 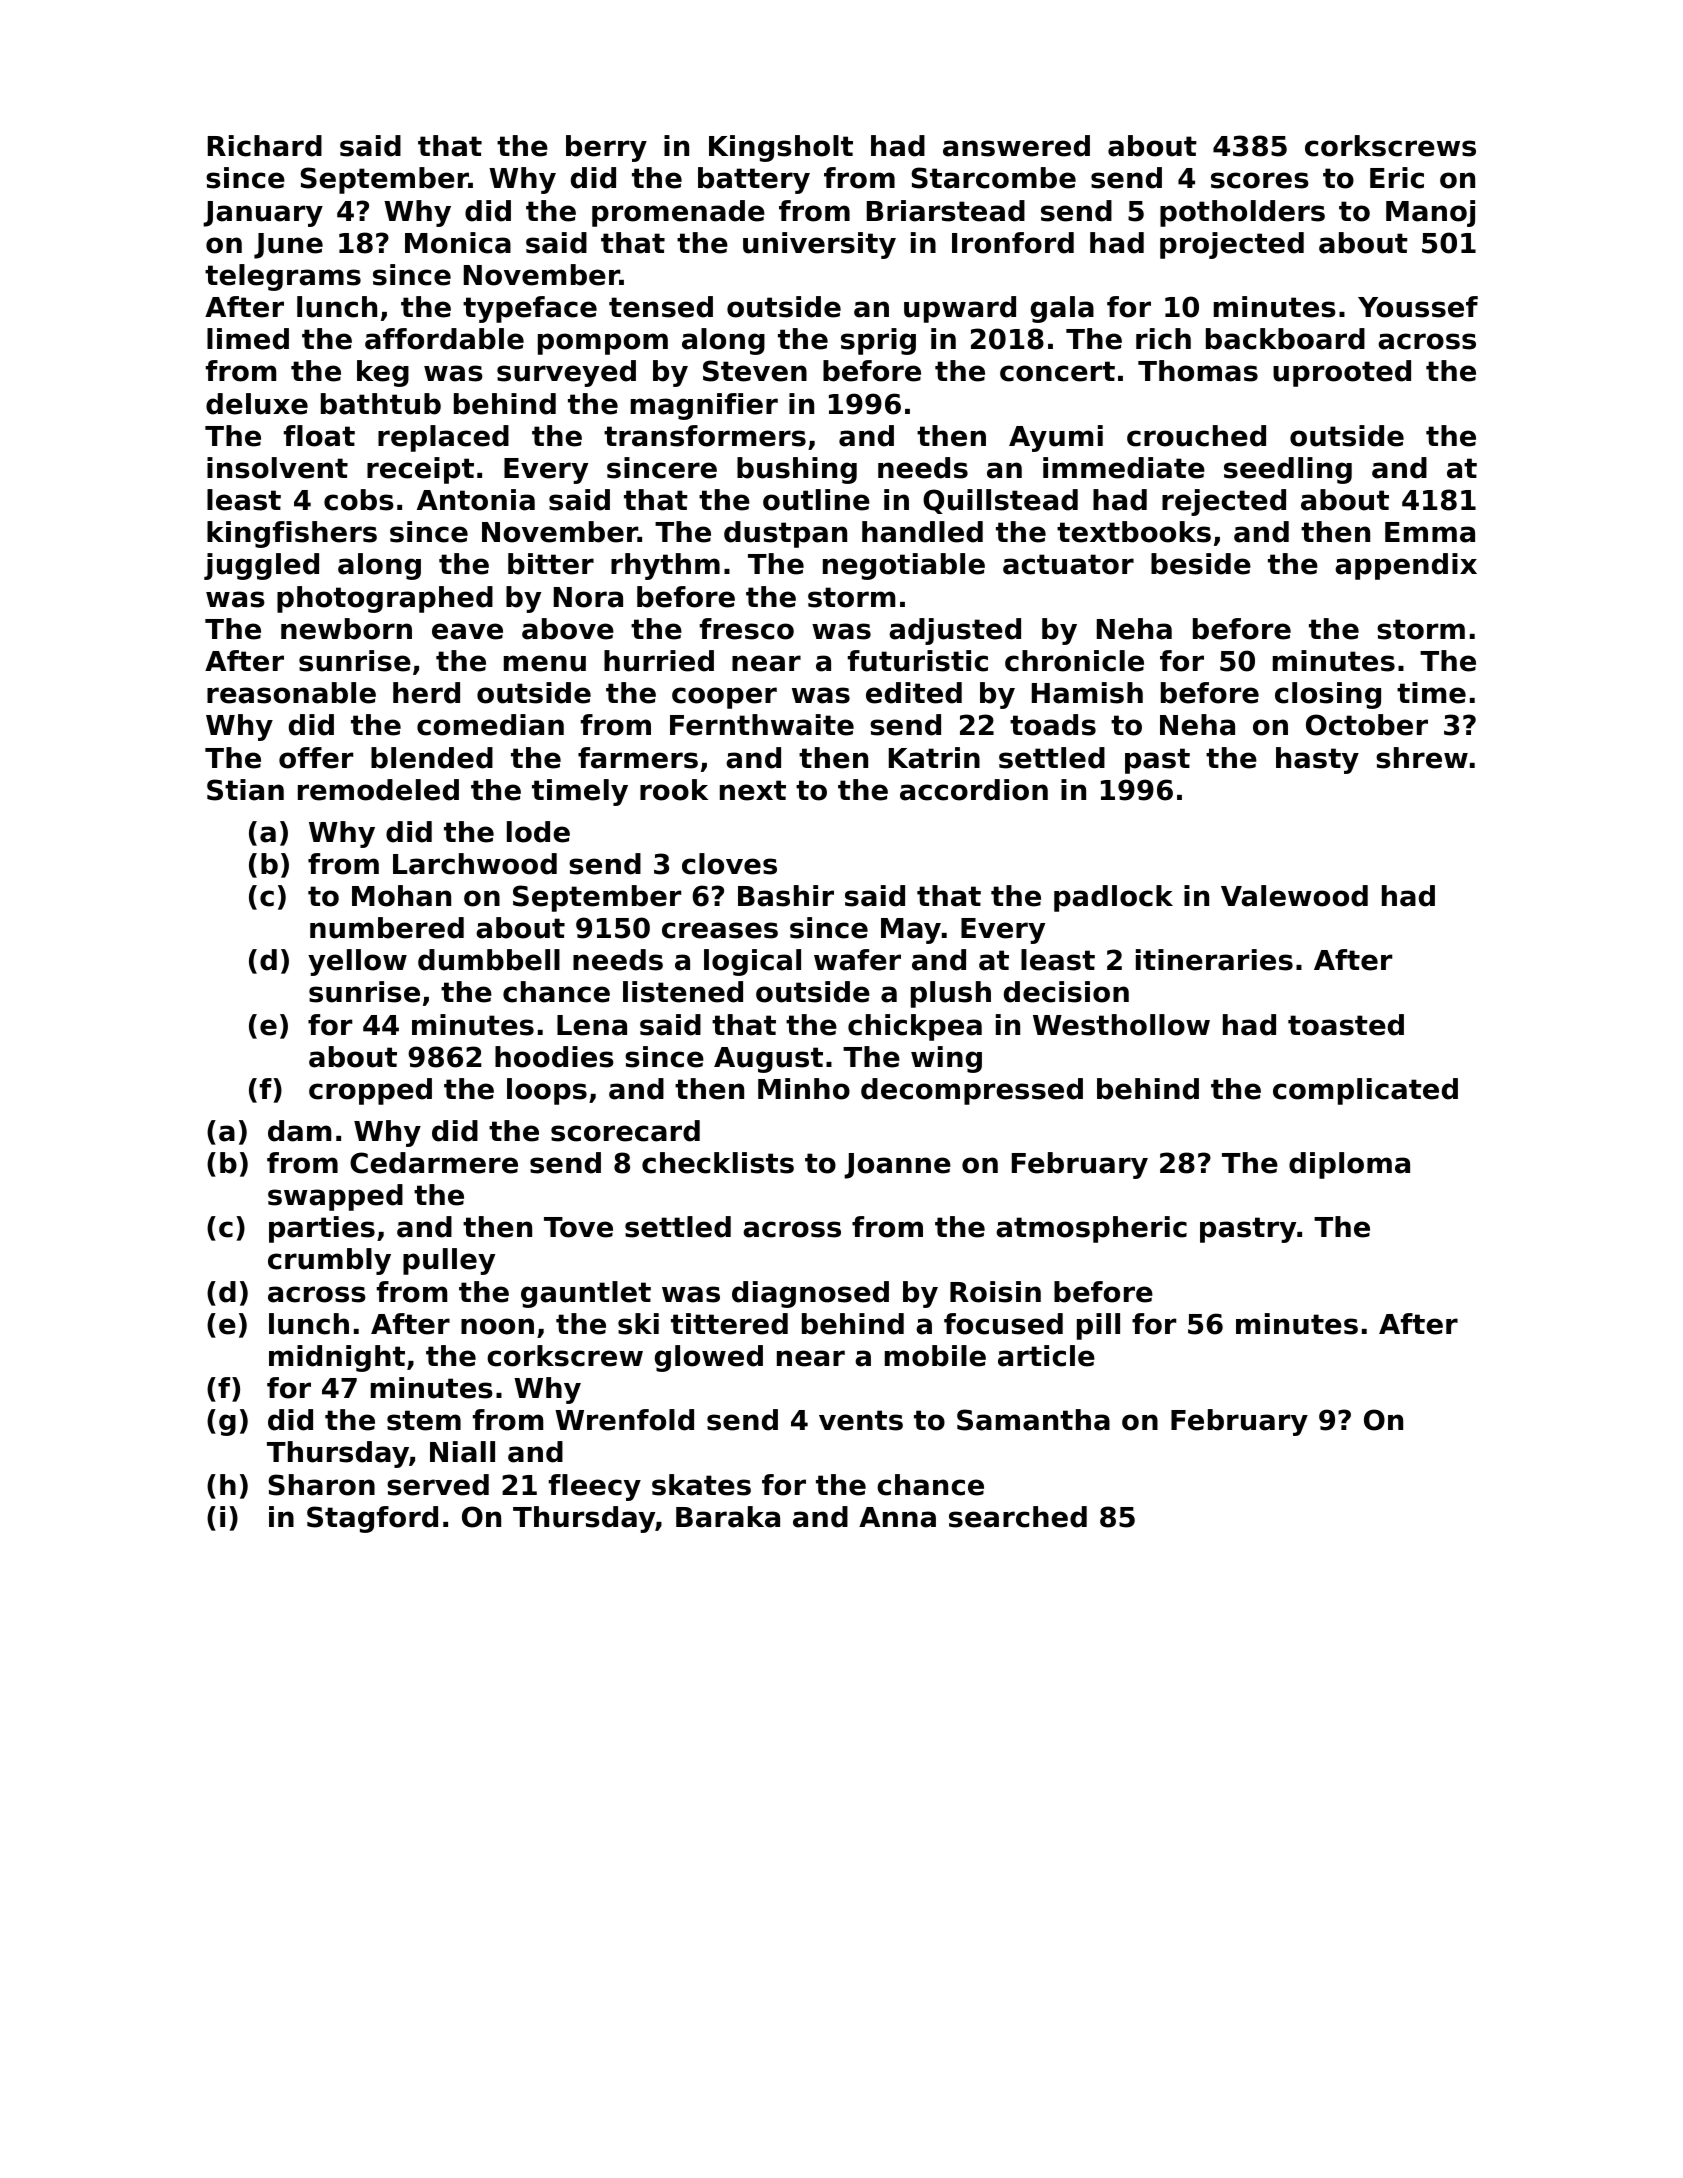 I want to click on Anna, so click(x=897, y=1517).
